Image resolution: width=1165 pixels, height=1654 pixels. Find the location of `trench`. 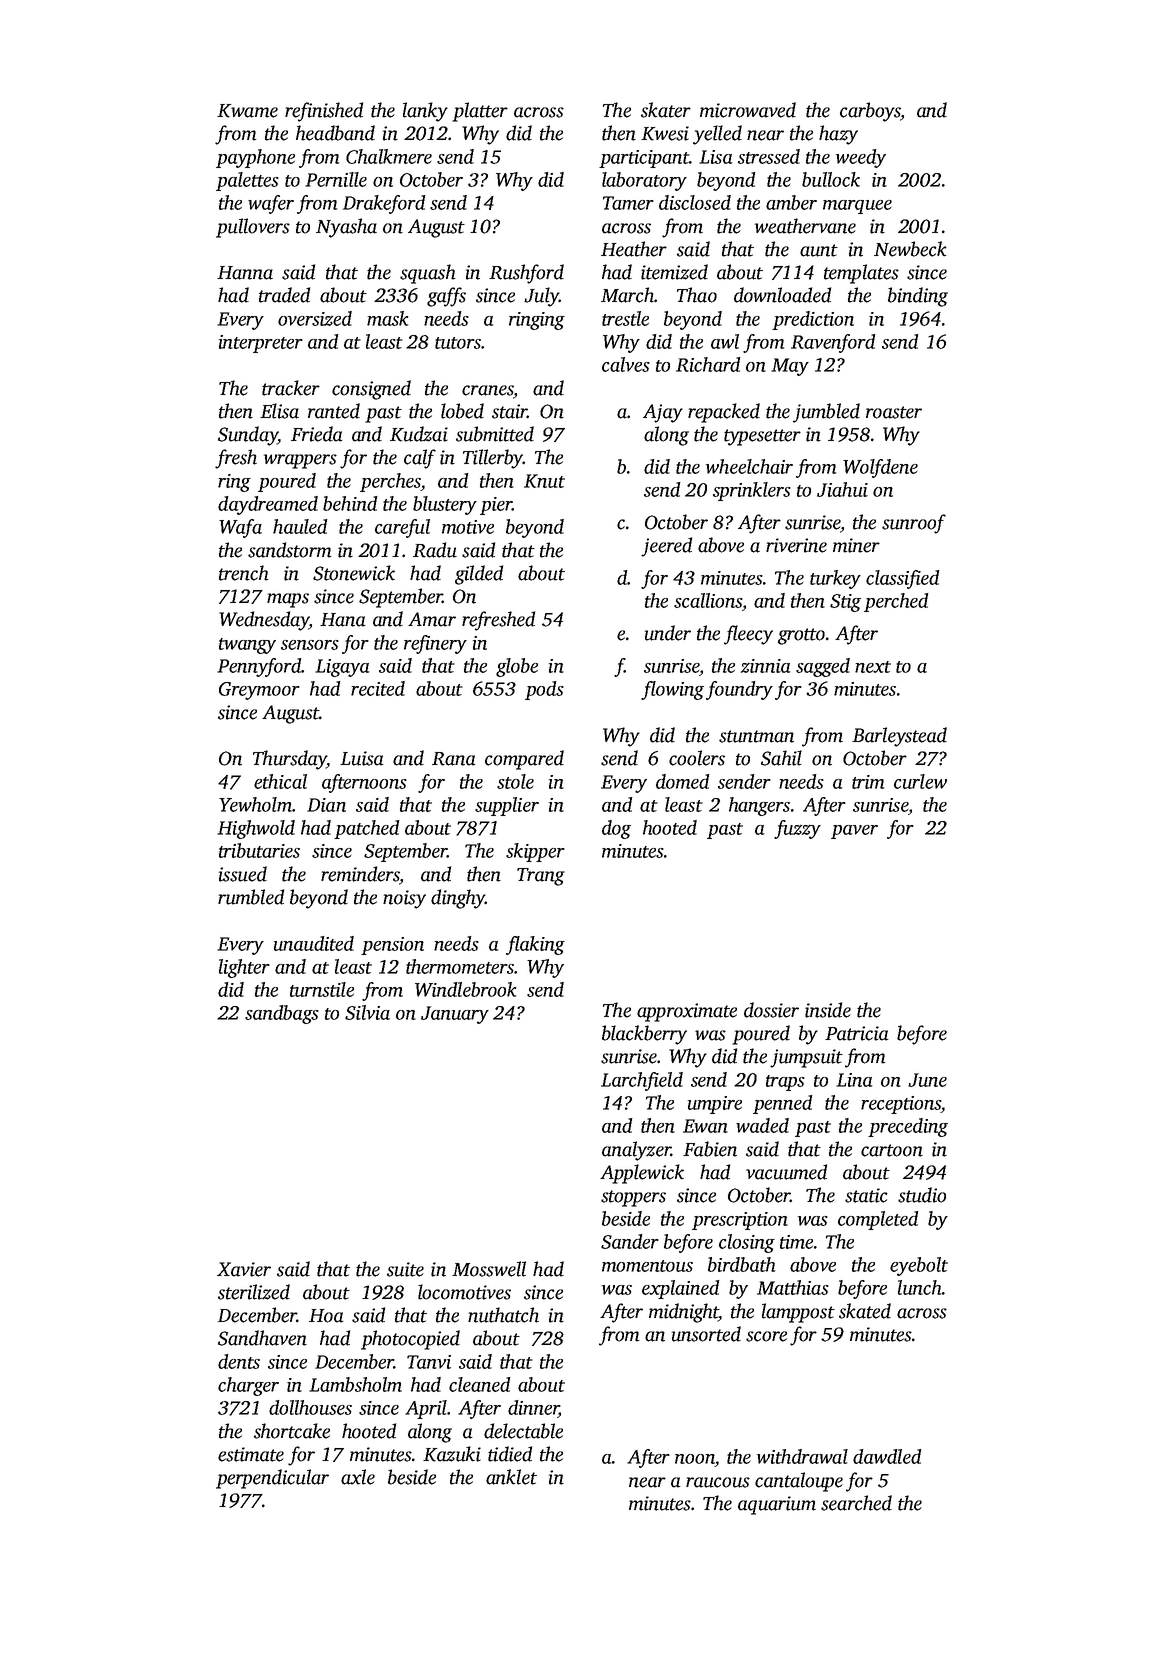

trench is located at coordinates (244, 573).
